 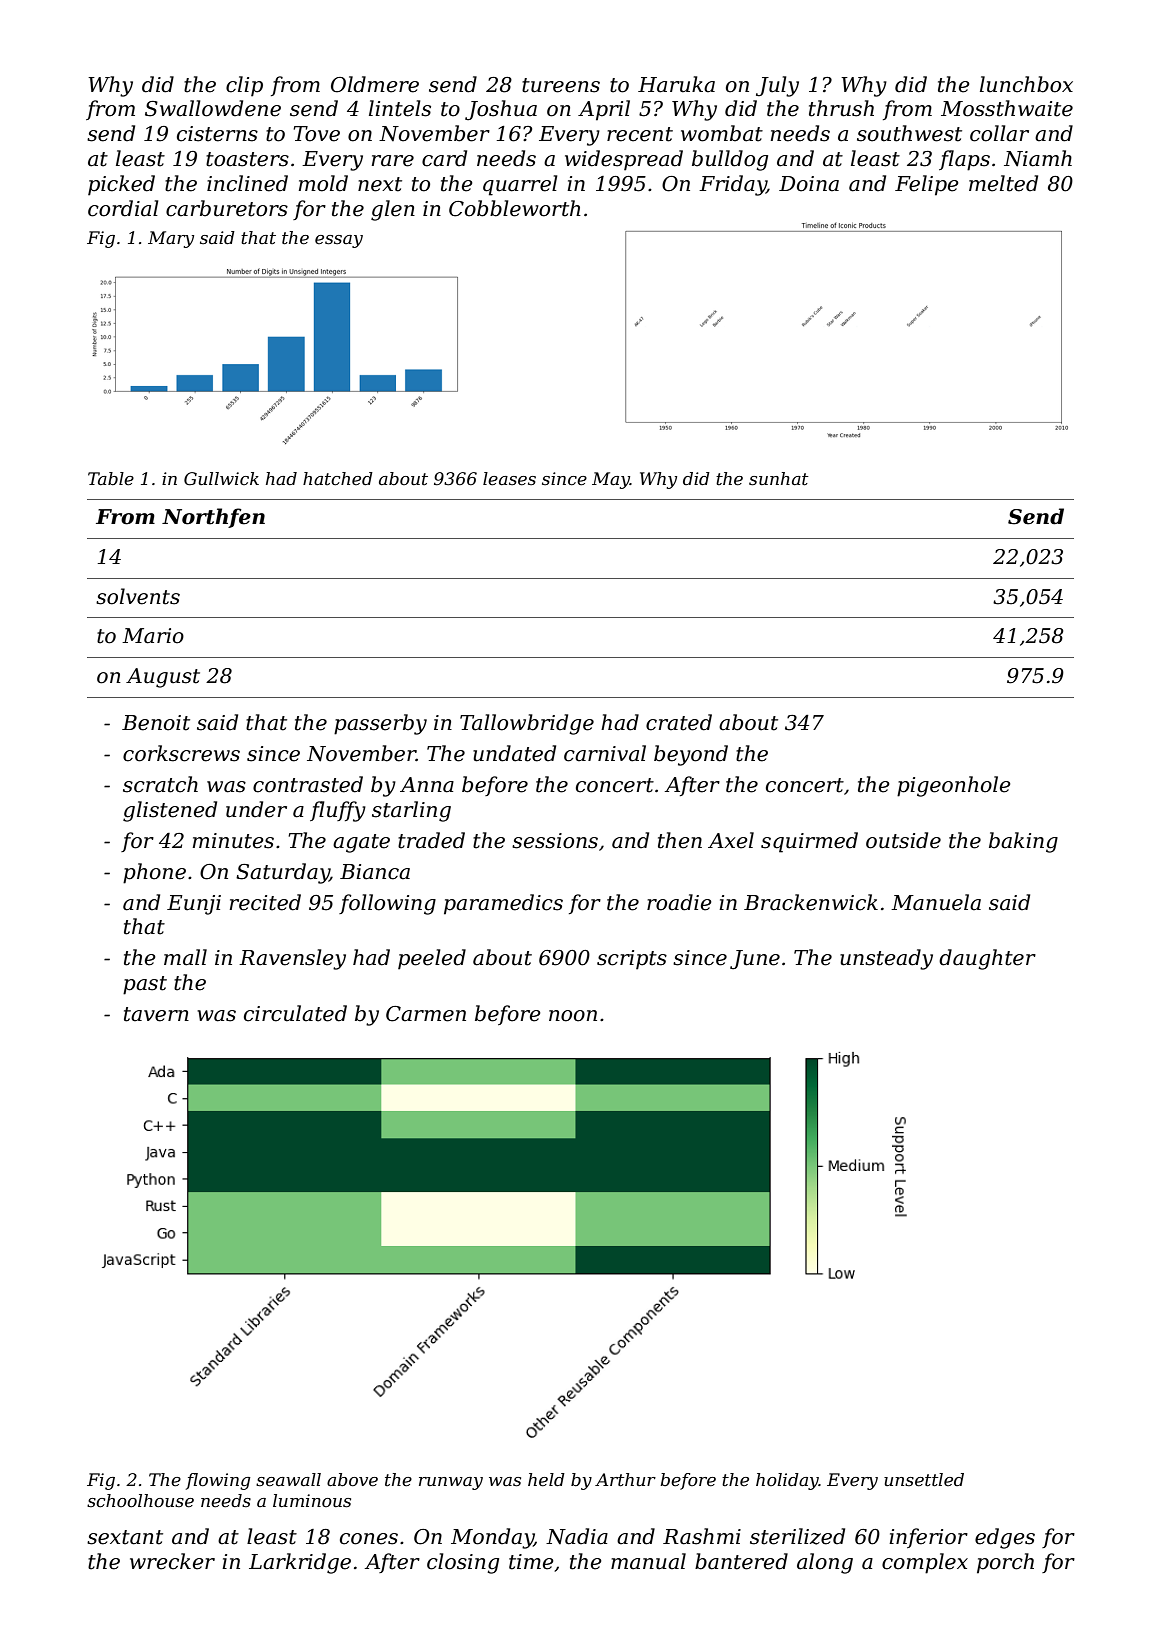 I want to click on along, so click(x=825, y=1563).
